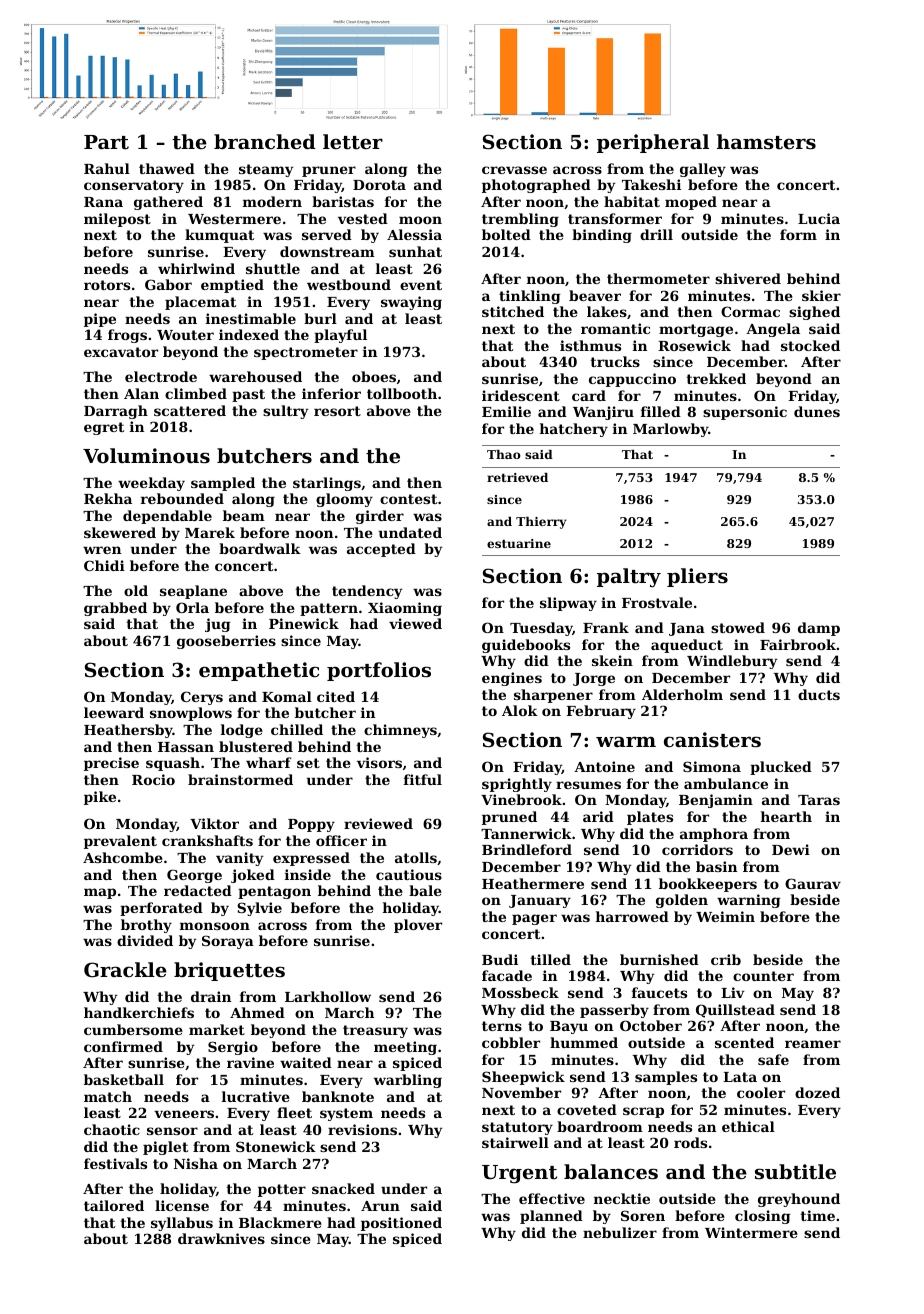 Image resolution: width=924 pixels, height=1314 pixels. I want to click on hummed, so click(584, 1042).
